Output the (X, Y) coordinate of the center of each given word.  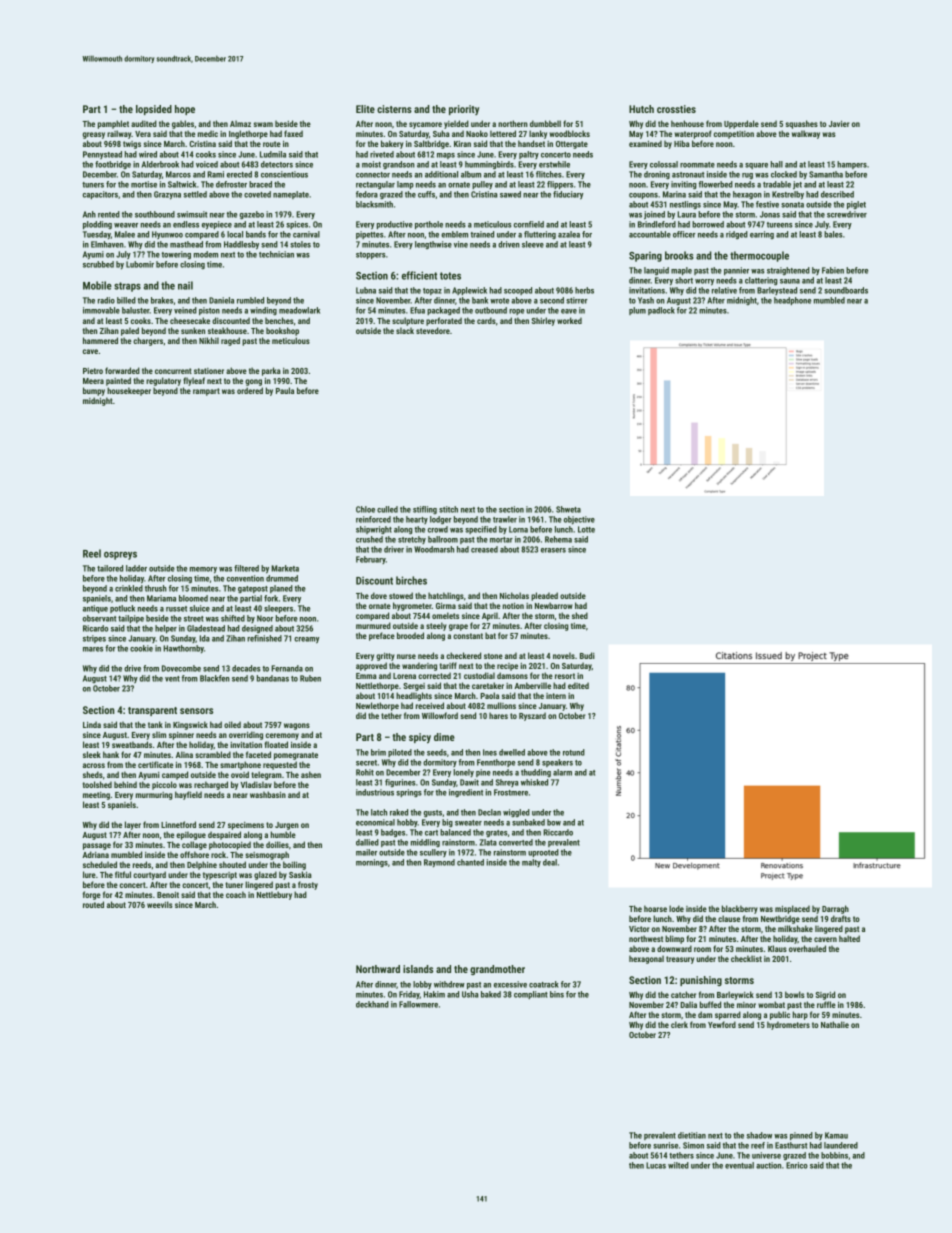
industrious (375, 792)
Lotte (586, 529)
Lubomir (140, 264)
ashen (311, 774)
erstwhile (554, 164)
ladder (136, 568)
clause (729, 918)
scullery (433, 853)
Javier (839, 123)
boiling (294, 865)
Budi (587, 655)
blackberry (740, 909)
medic (208, 133)
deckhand (372, 1004)
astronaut (688, 175)
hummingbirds (489, 165)
